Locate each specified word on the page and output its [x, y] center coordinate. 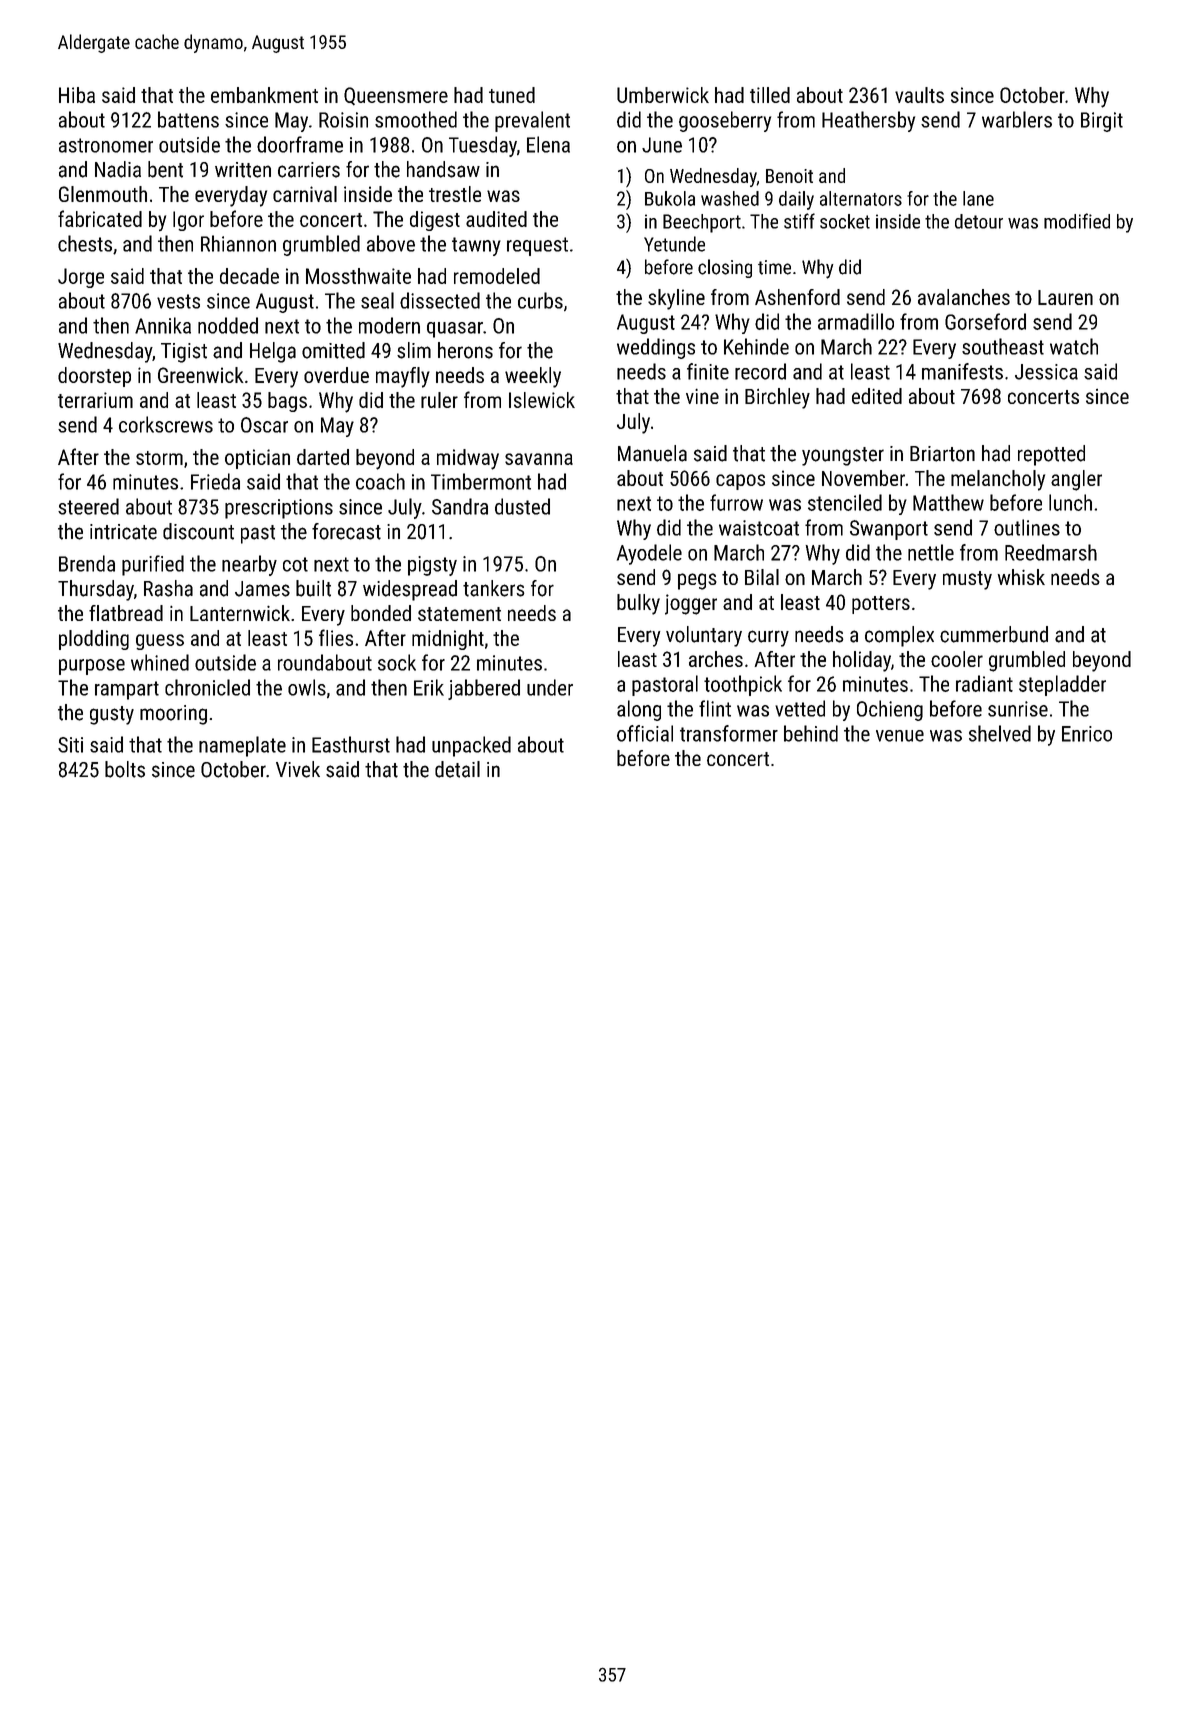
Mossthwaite [358, 276]
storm [159, 458]
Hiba [77, 95]
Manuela [652, 453]
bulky [638, 604]
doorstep [94, 377]
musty [967, 580]
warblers [1017, 119]
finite [708, 371]
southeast [1003, 346]
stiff [799, 221]
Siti [70, 745]
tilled [770, 95]
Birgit [1102, 122]
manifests [962, 371]
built [313, 588]
